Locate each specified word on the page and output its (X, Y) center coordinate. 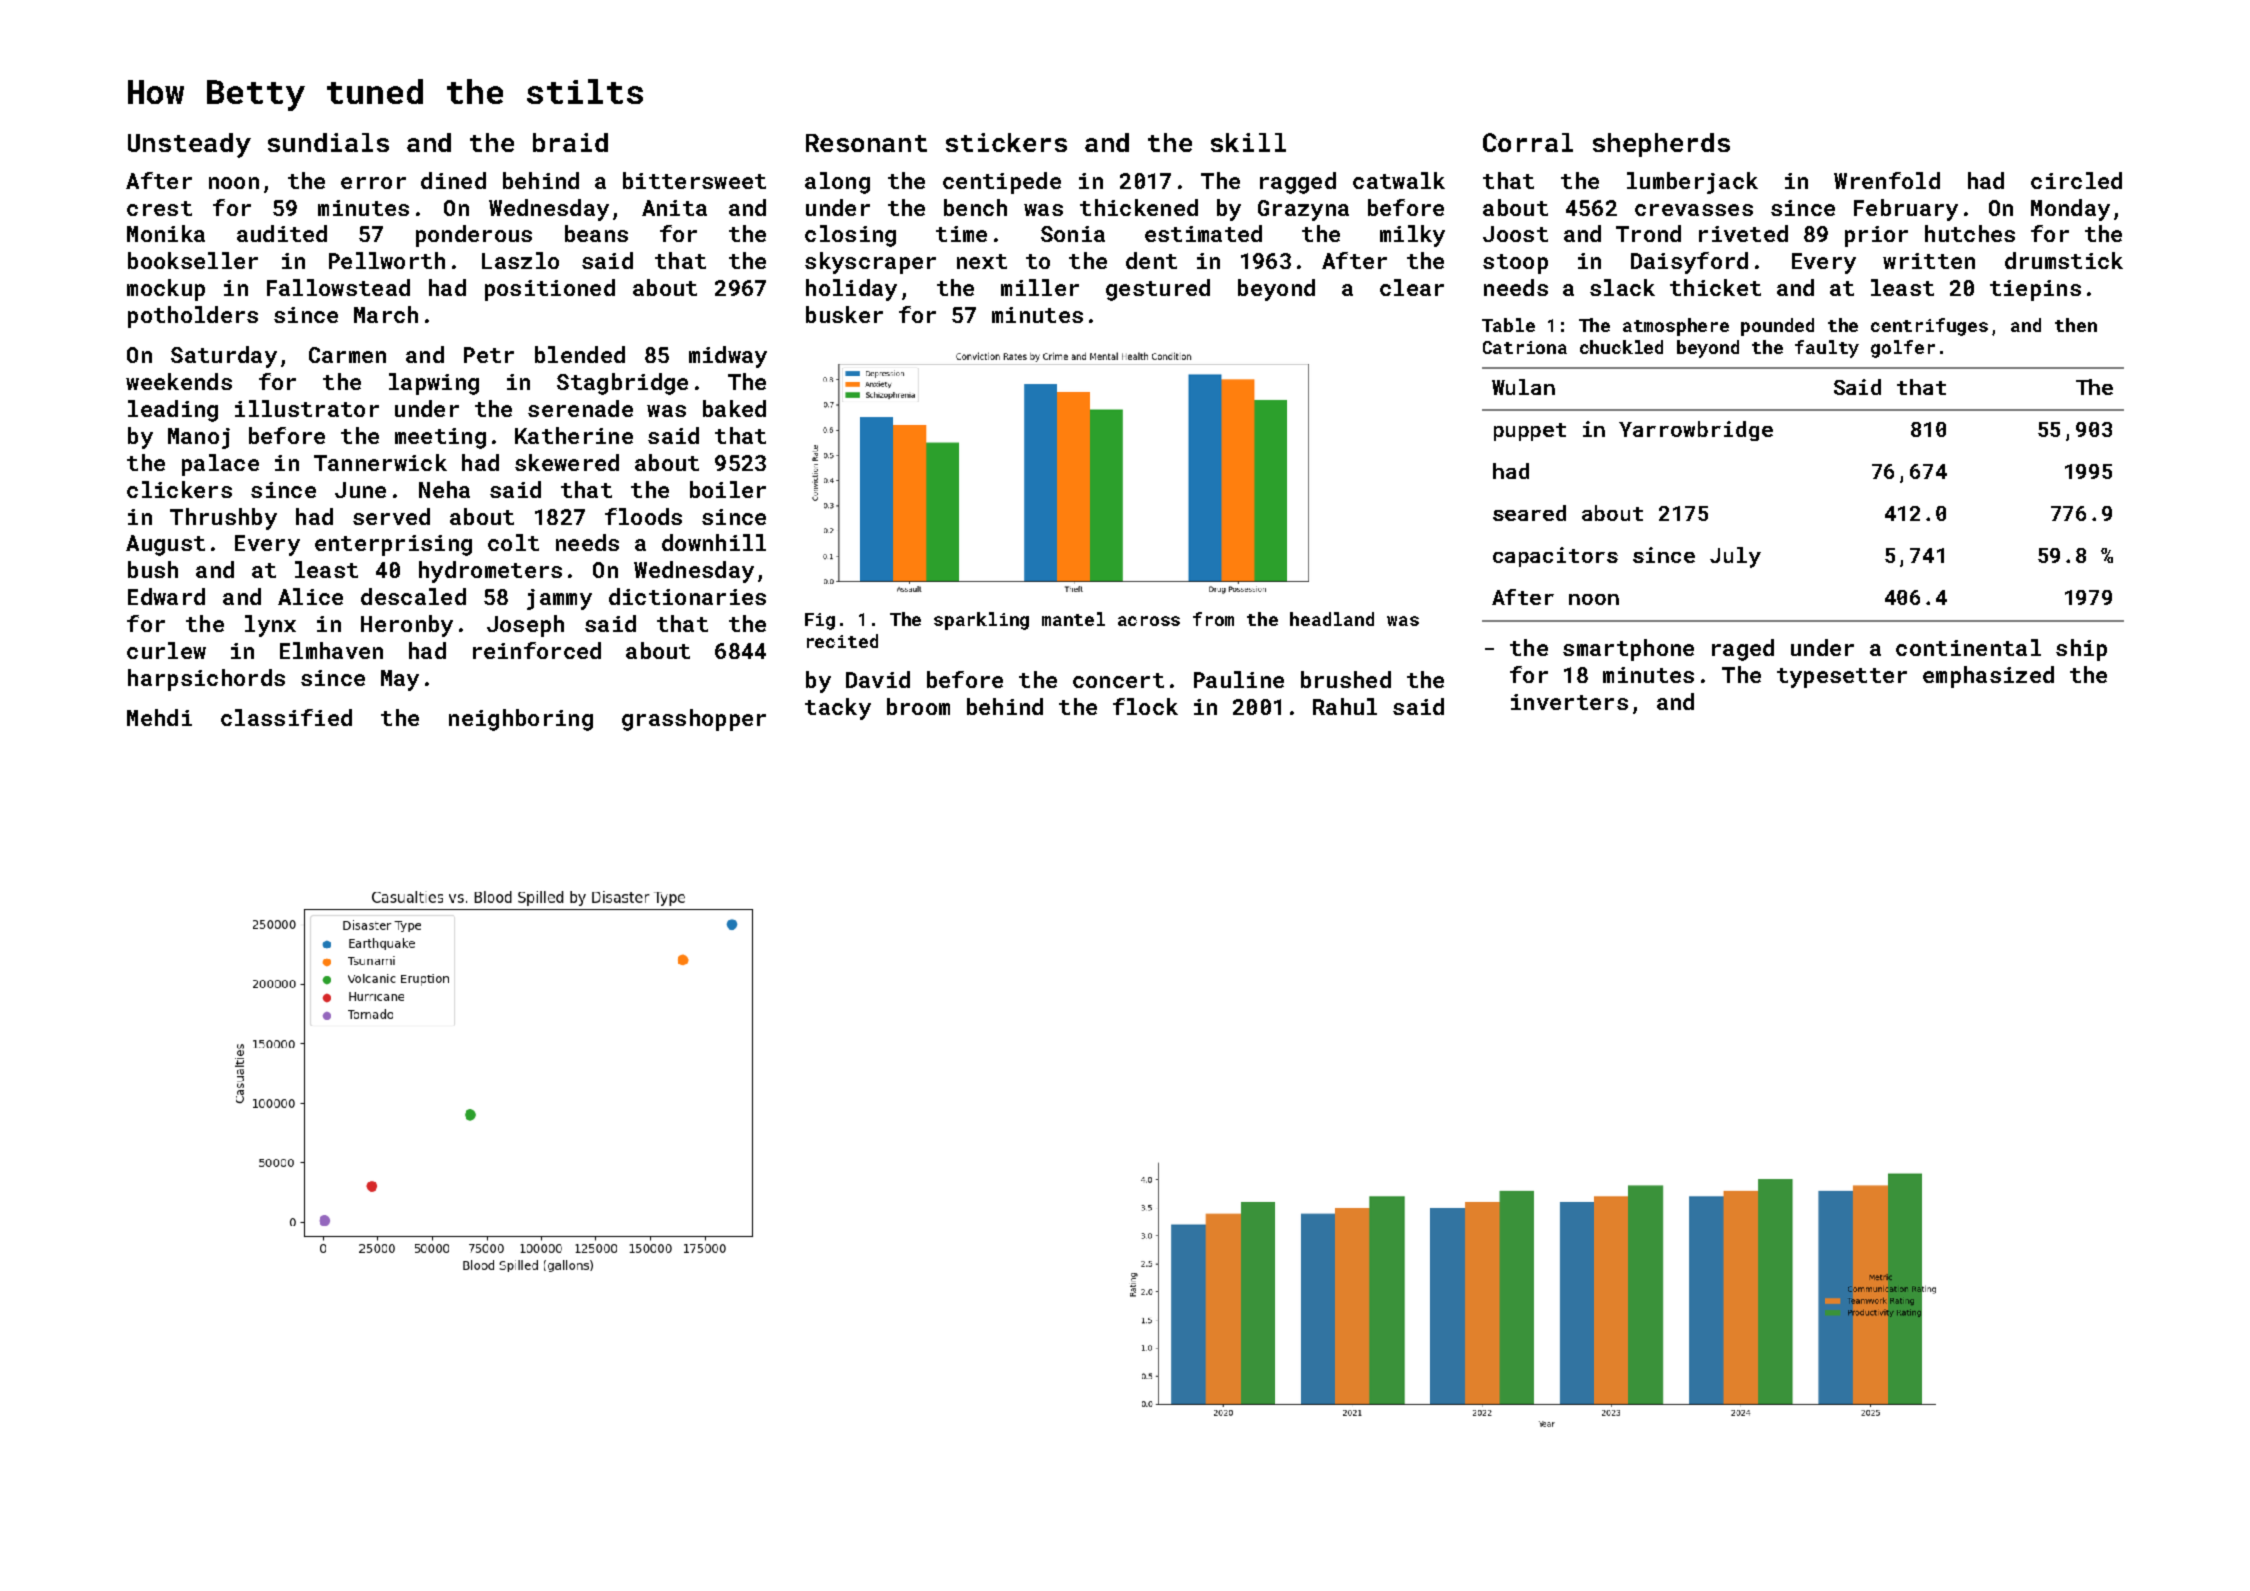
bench (975, 207)
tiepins (2035, 290)
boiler (728, 489)
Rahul (1345, 706)
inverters (1569, 702)
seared (1529, 513)
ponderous (474, 236)
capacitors (1555, 557)
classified (286, 717)
